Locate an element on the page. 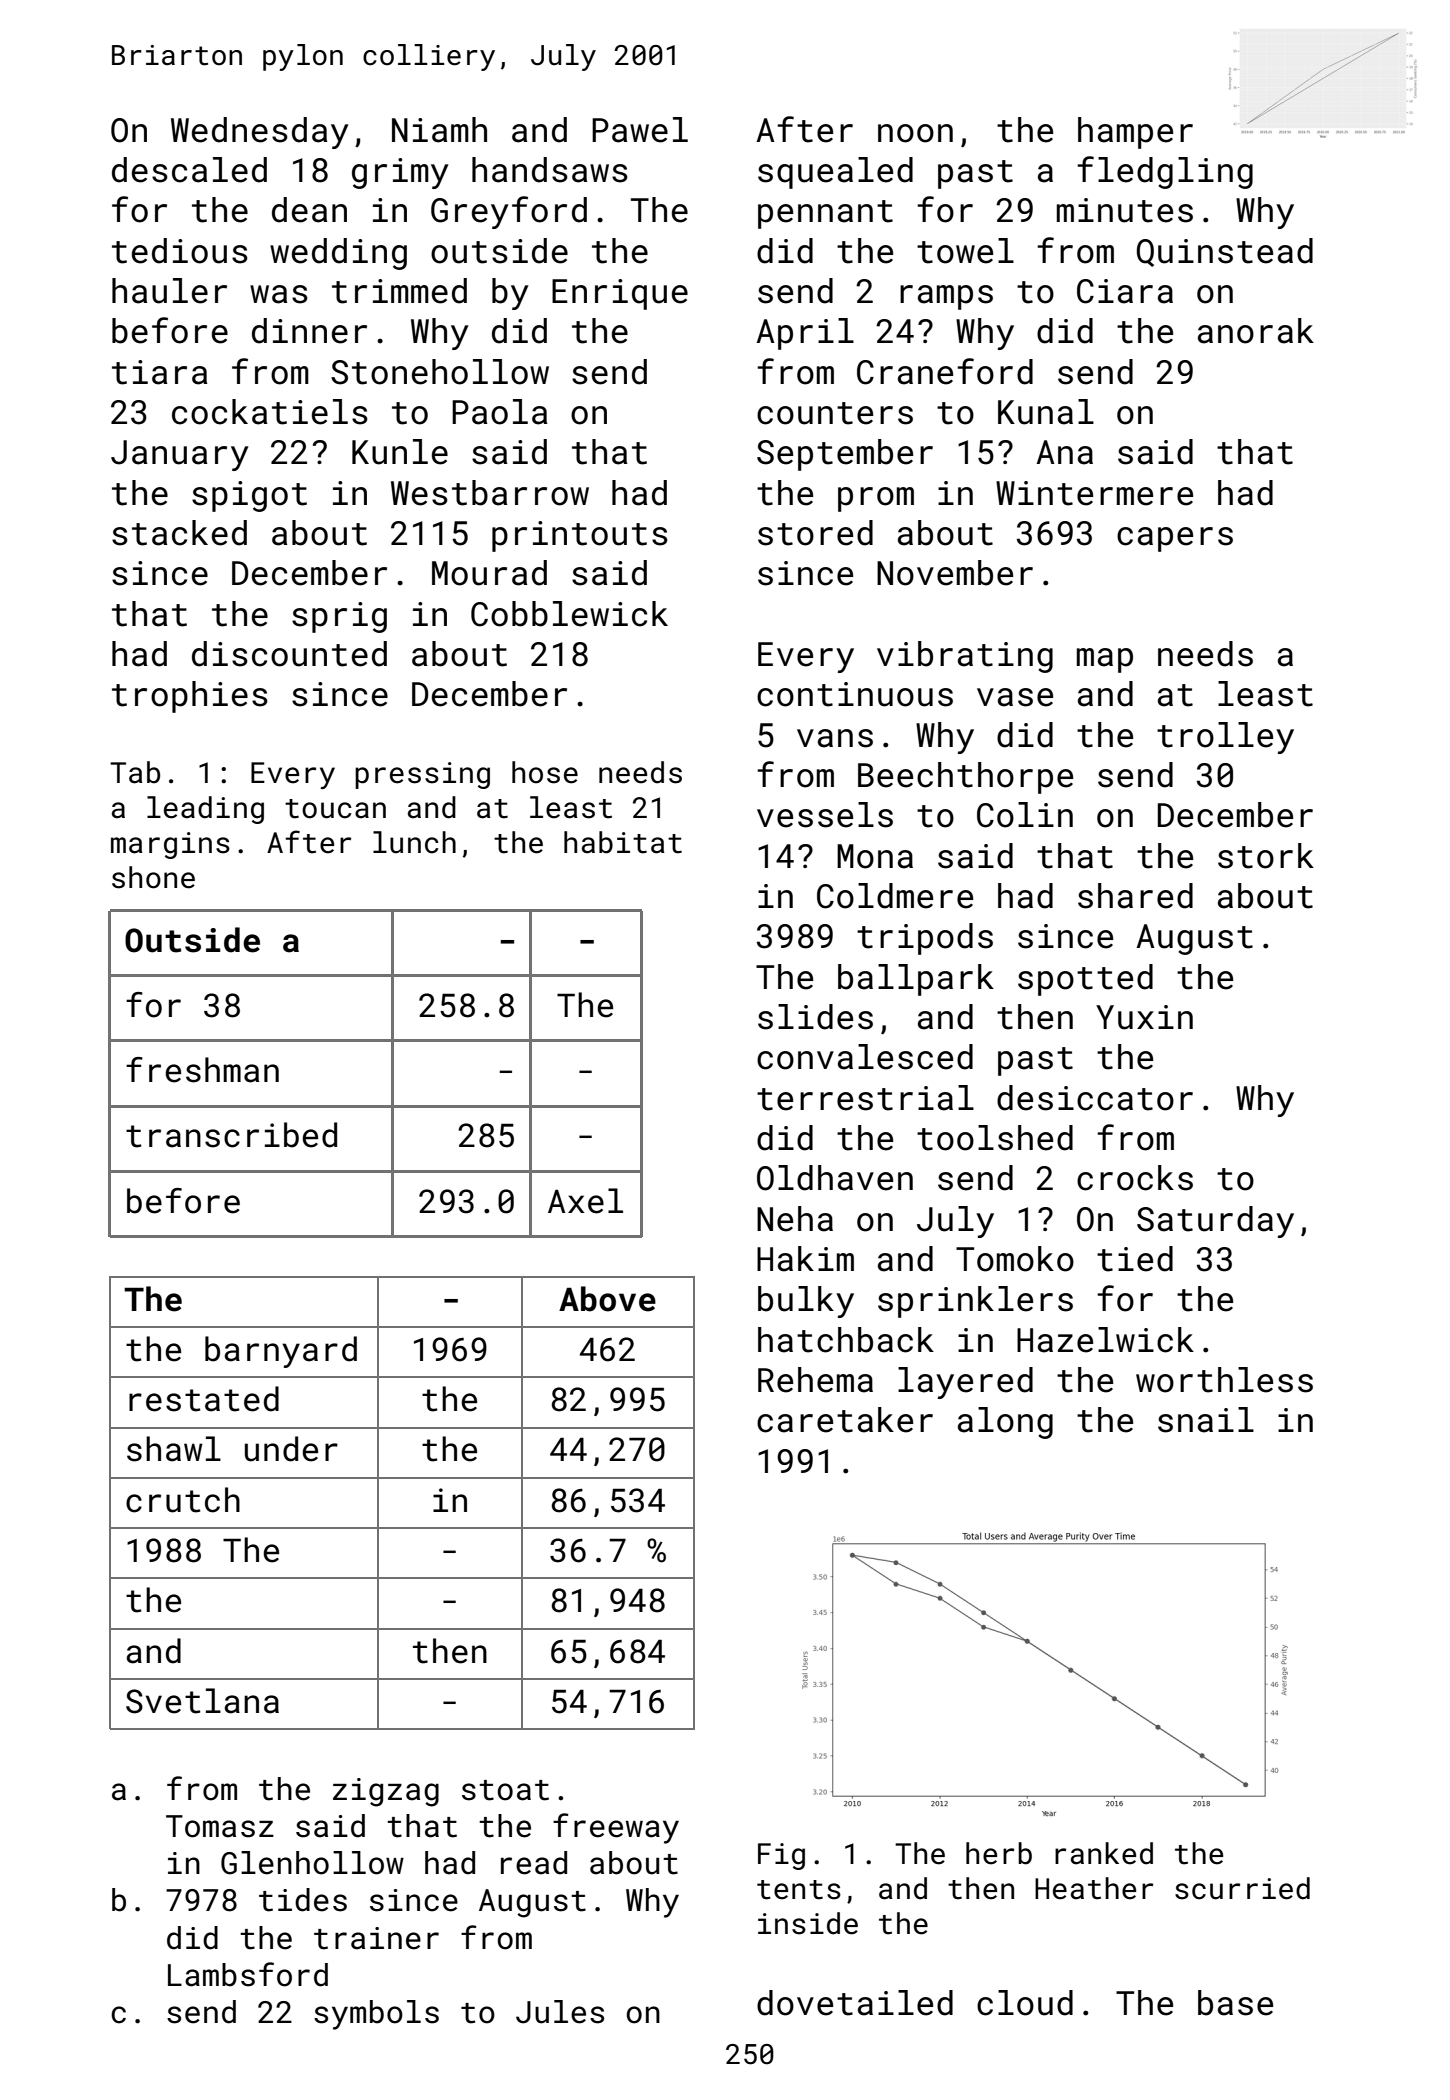 The image size is (1450, 2100). ramps is located at coordinates (946, 297).
